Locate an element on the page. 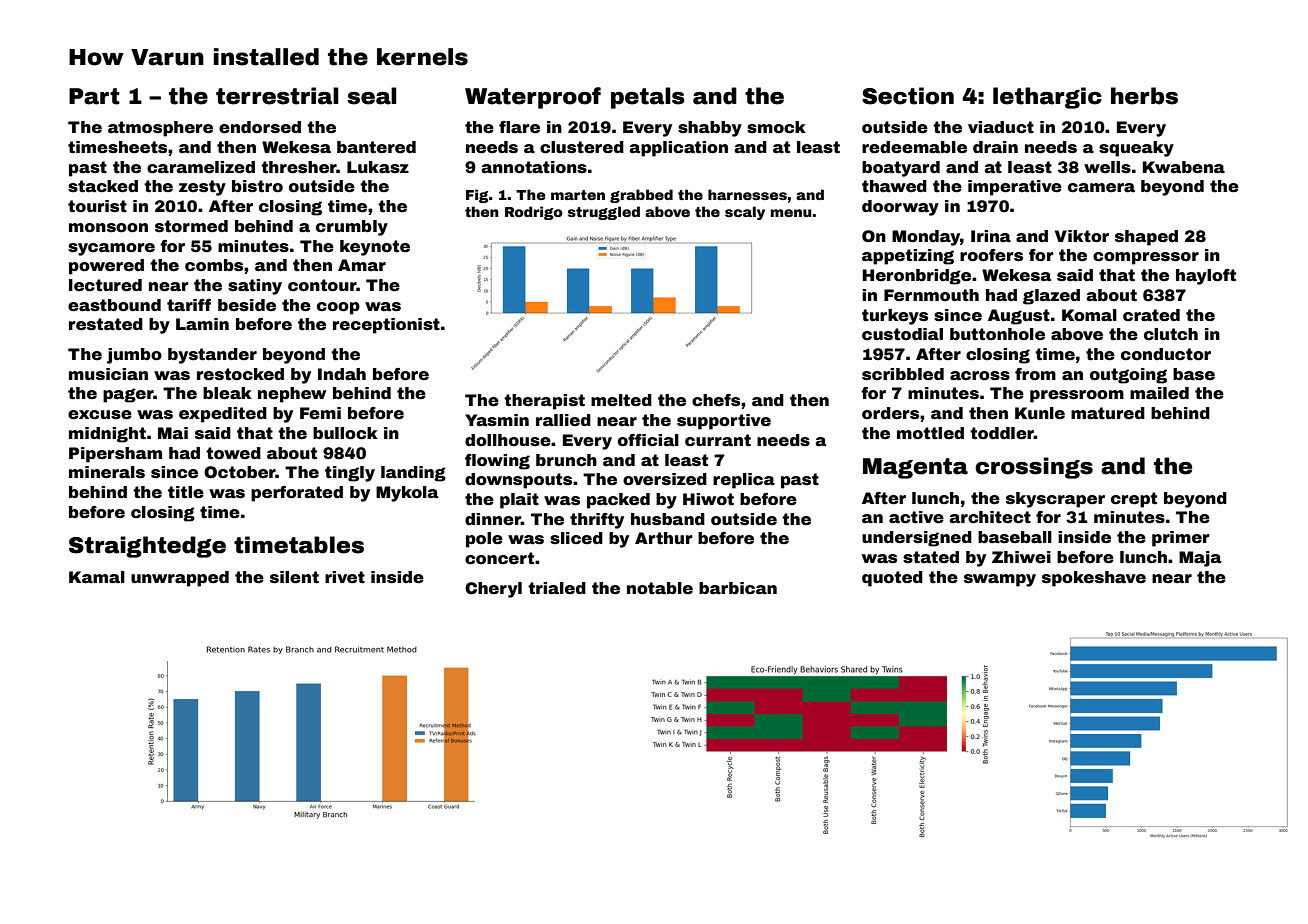 Image resolution: width=1308 pixels, height=924 pixels. glazed is located at coordinates (1051, 297).
